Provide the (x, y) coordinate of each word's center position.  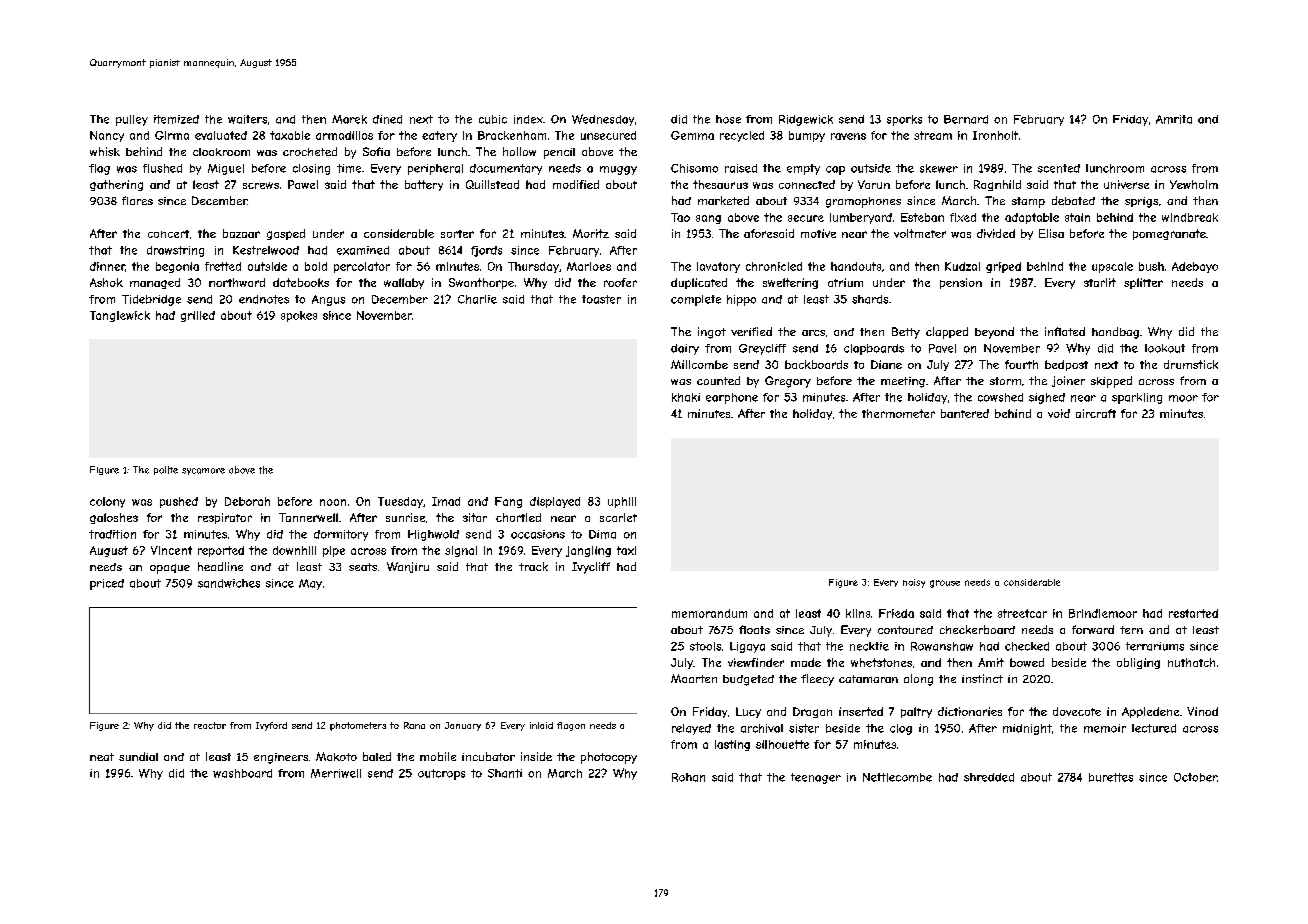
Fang (508, 502)
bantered (965, 413)
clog (901, 729)
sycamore (203, 471)
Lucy (748, 712)
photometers (358, 726)
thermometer (898, 413)
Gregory (788, 382)
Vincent (171, 550)
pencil (559, 153)
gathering (116, 185)
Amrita (1174, 119)
